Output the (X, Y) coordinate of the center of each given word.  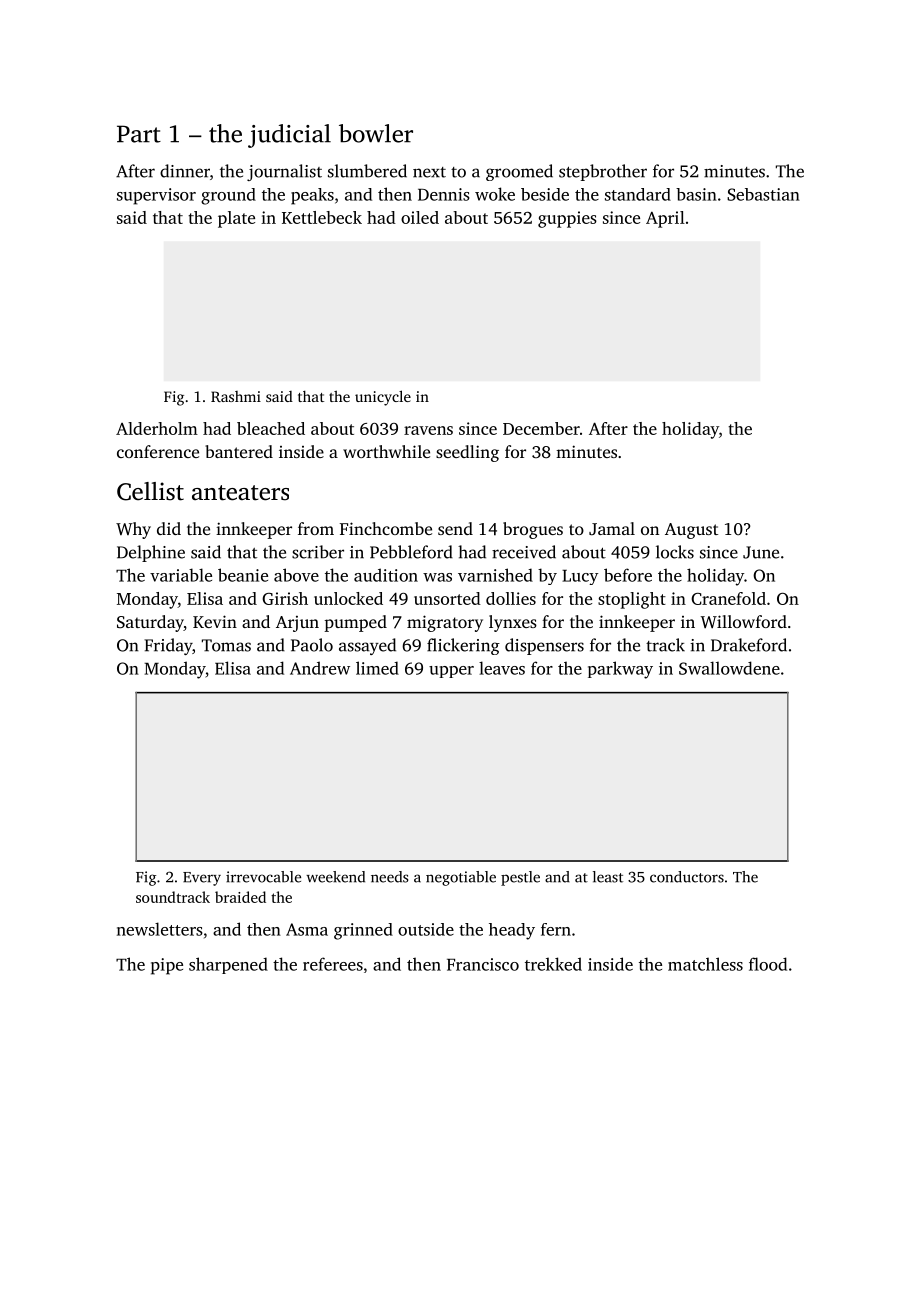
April (665, 219)
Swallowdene (729, 668)
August (691, 531)
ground (228, 196)
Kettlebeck (322, 217)
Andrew (320, 668)
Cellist (150, 491)
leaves (502, 668)
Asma (307, 929)
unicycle (383, 398)
